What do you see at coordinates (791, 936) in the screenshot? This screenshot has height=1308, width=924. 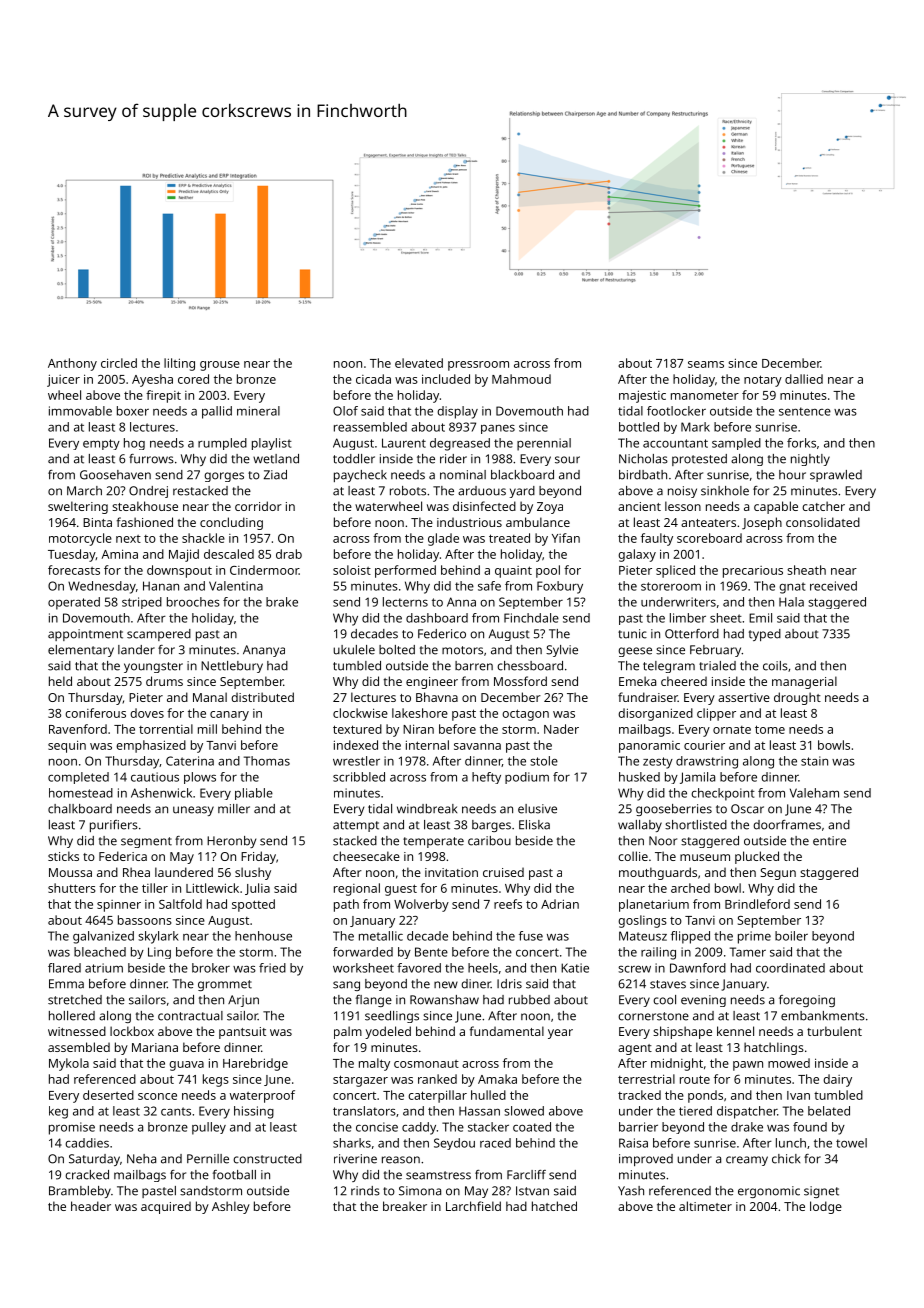 I see `boiler` at bounding box center [791, 936].
